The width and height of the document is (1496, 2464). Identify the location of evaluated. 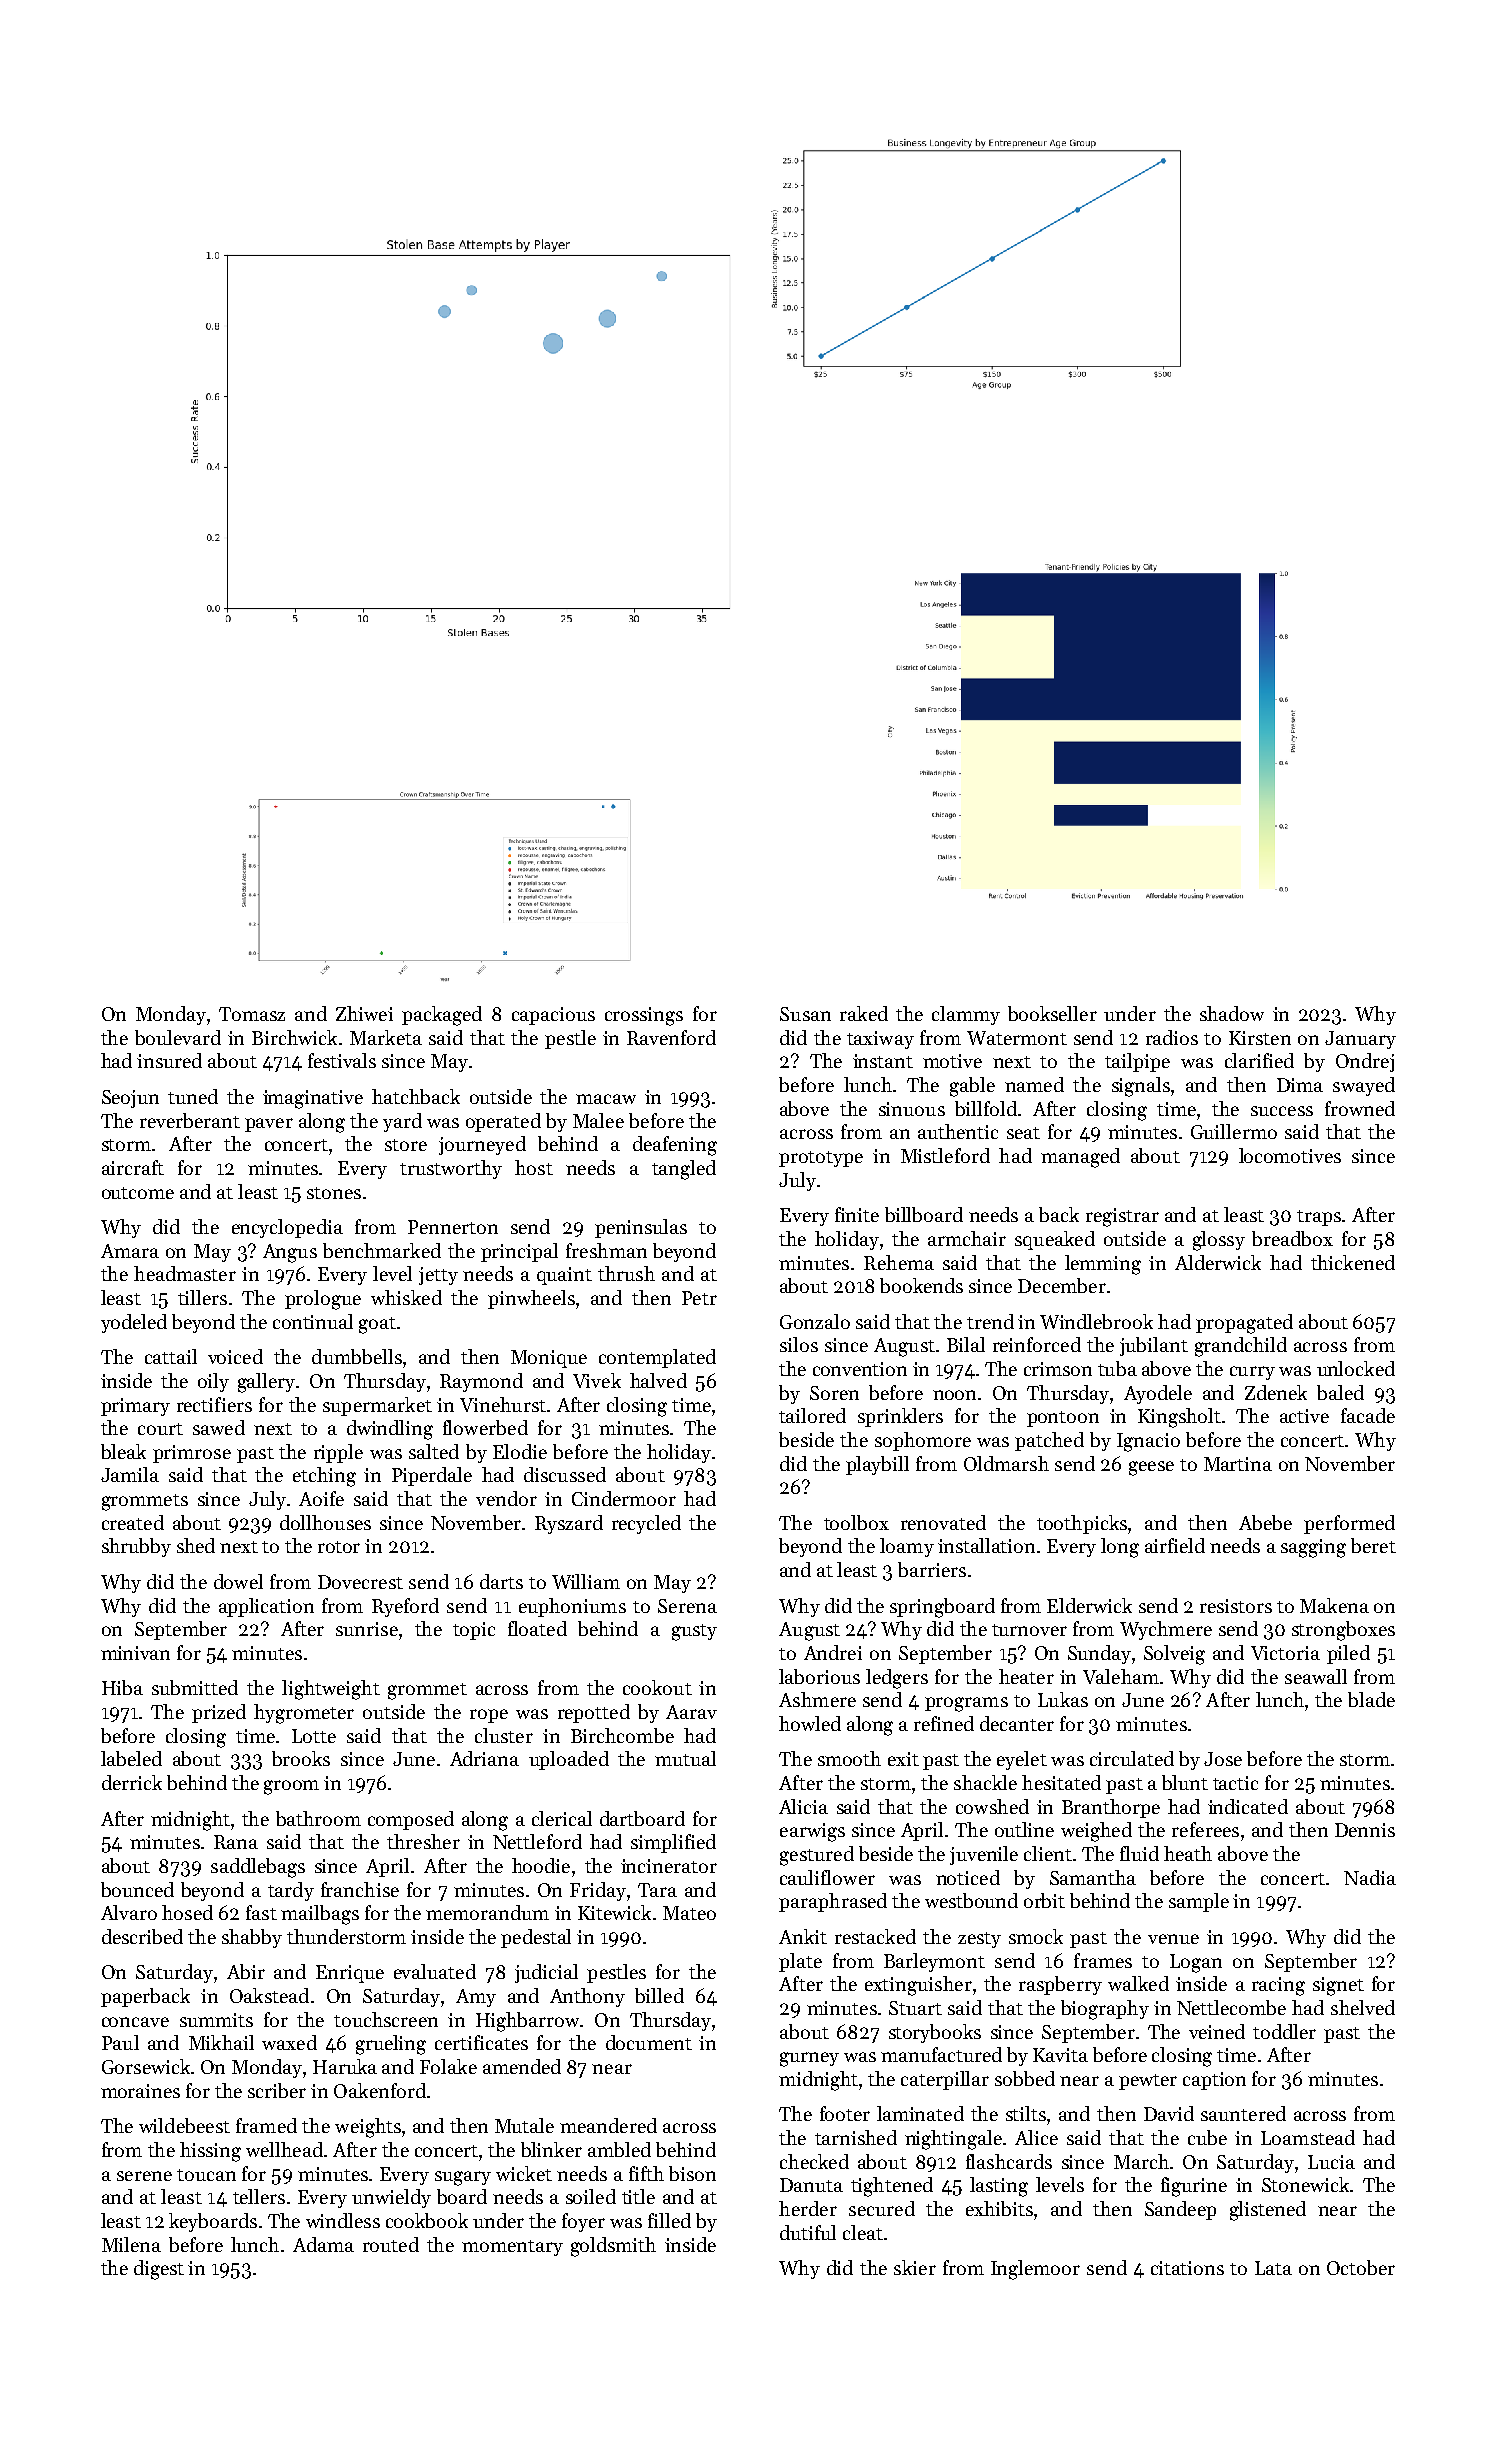
(435, 1971).
